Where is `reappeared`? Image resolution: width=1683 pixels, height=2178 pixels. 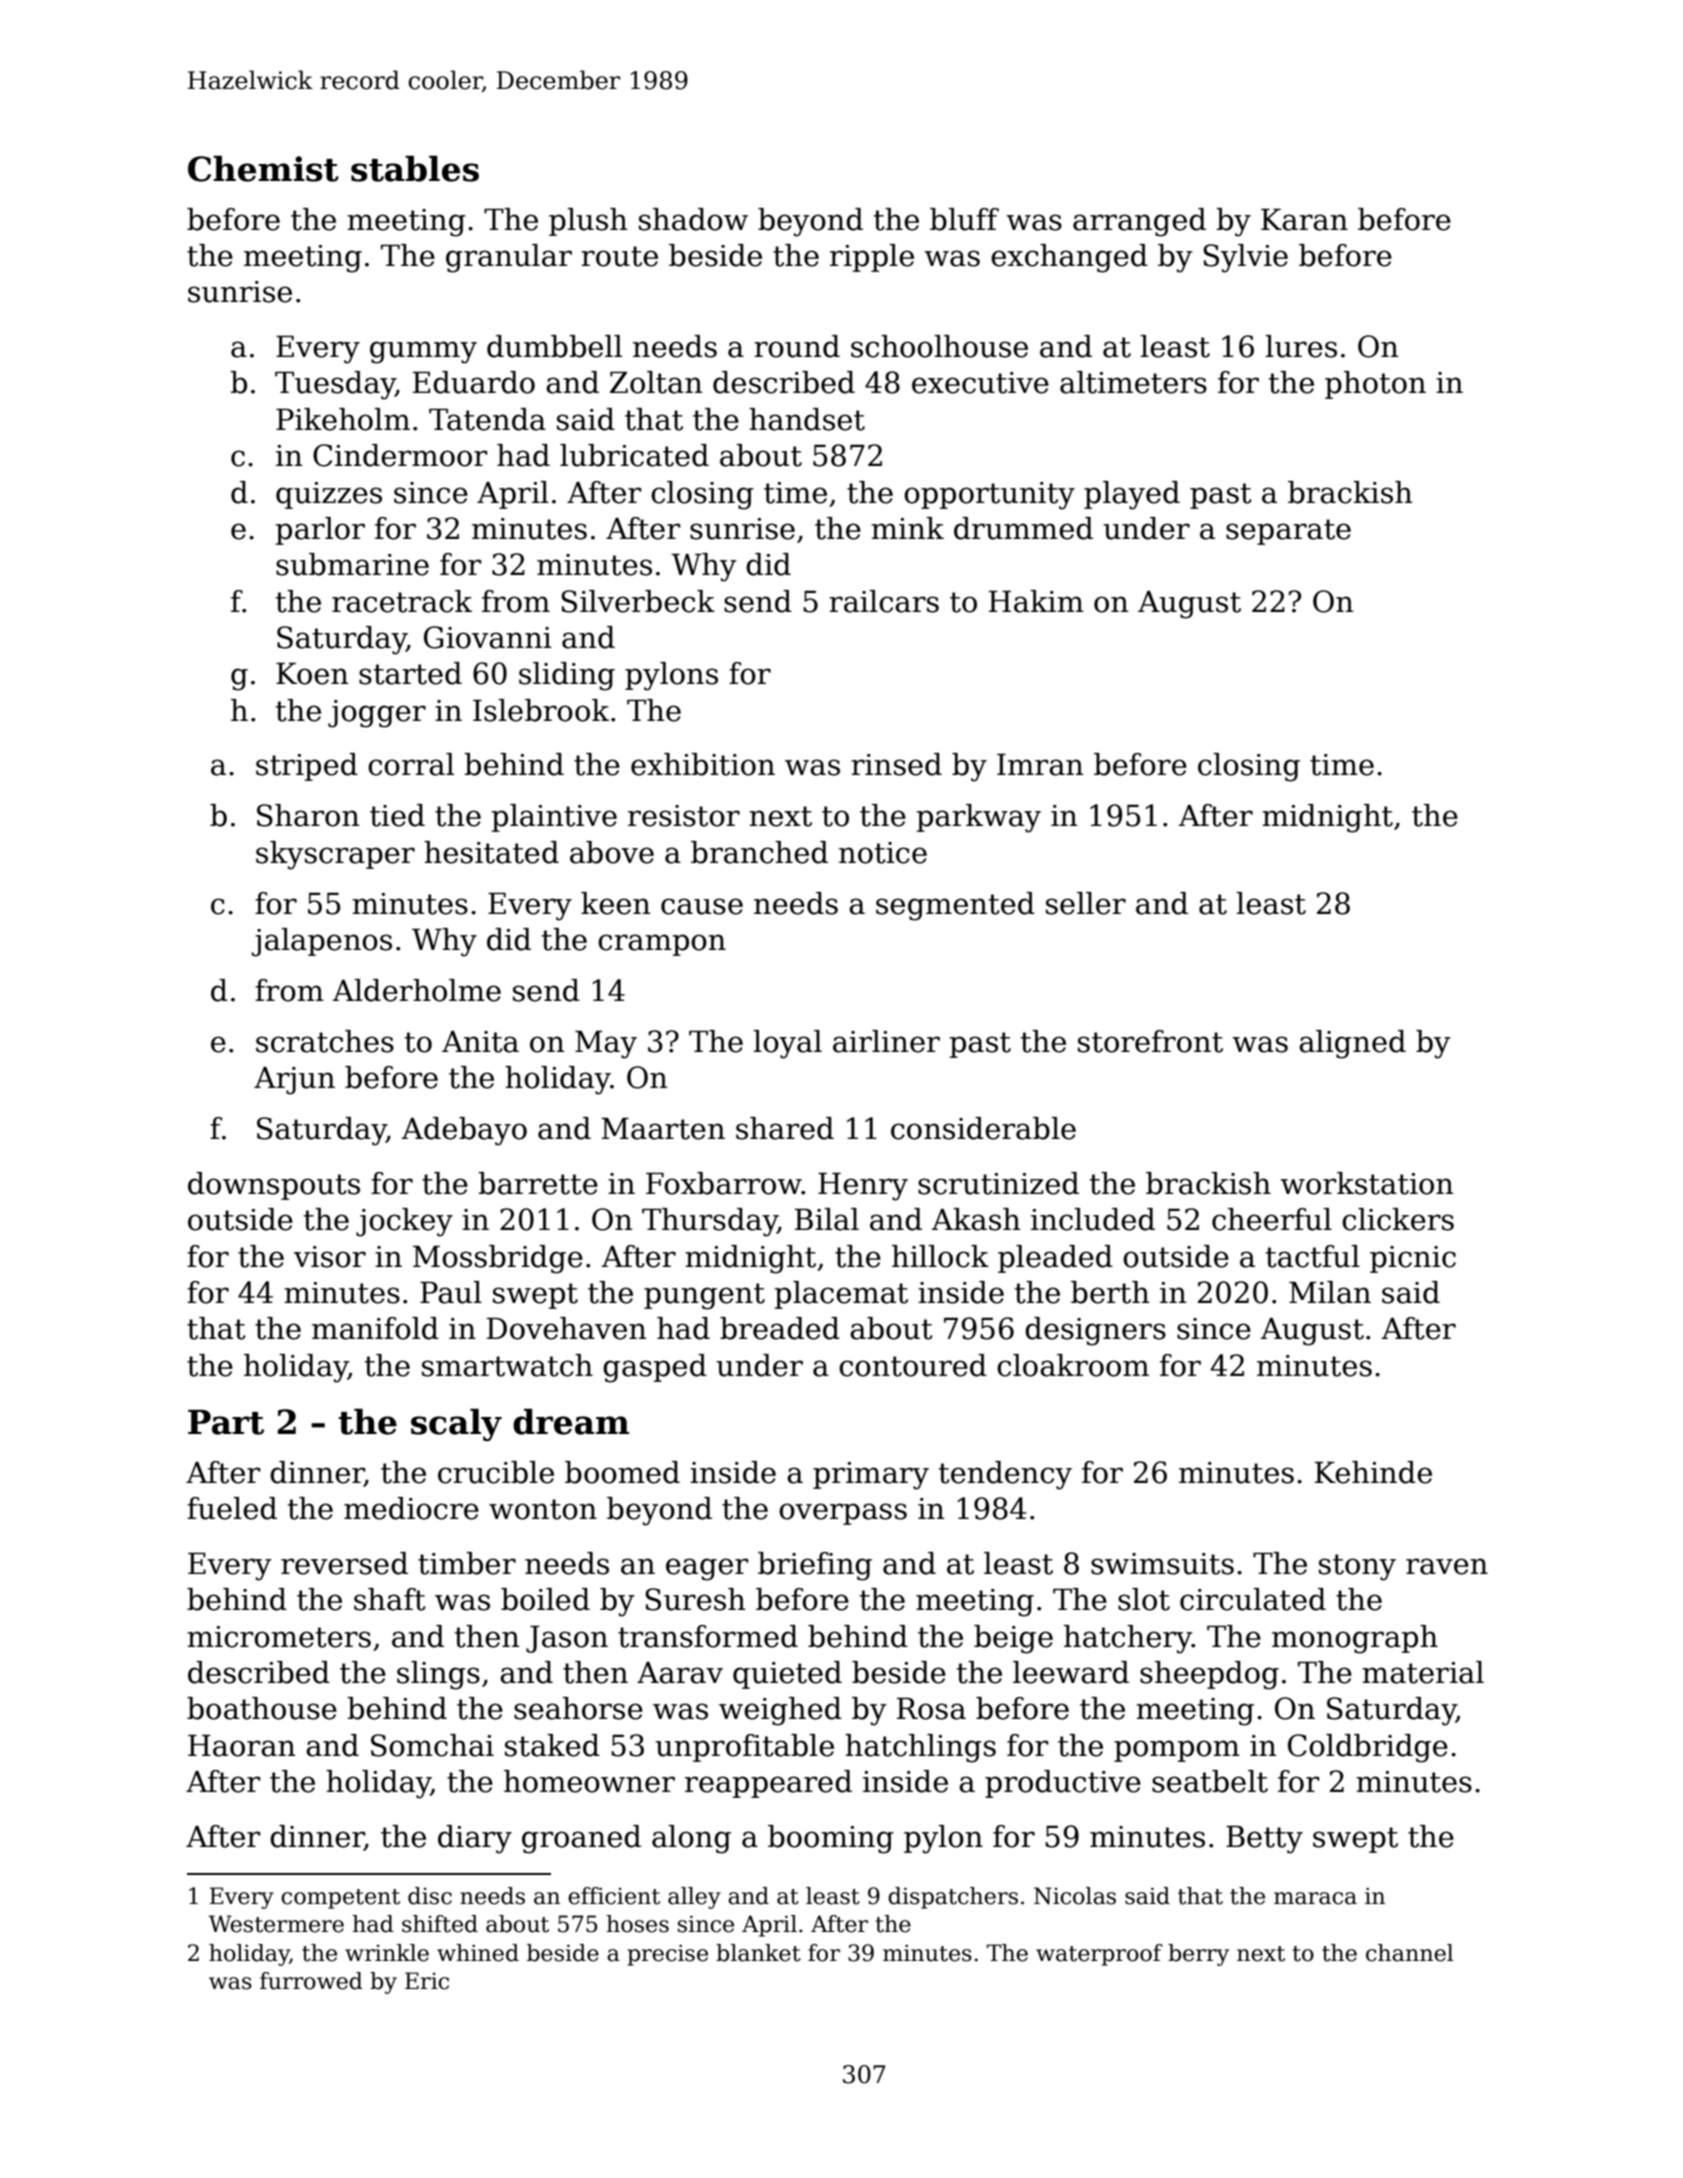 reappeared is located at coordinates (768, 1784).
